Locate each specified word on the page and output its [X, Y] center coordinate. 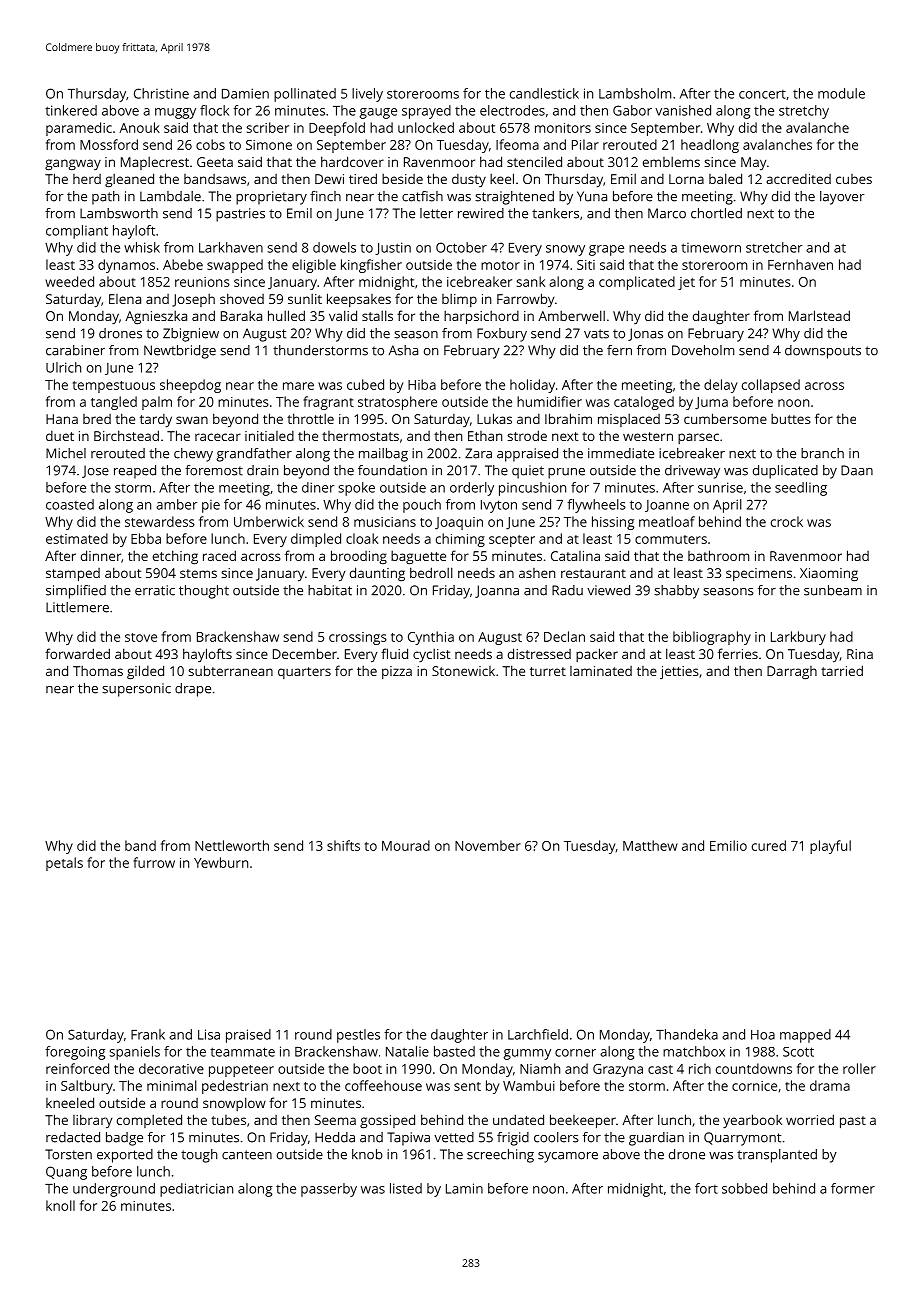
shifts [343, 845]
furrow [154, 862]
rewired [481, 213]
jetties [679, 672]
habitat [330, 590]
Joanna [497, 591]
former [853, 1188]
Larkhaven [231, 247]
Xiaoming [829, 574]
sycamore [568, 1157]
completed [149, 1121]
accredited [798, 179]
